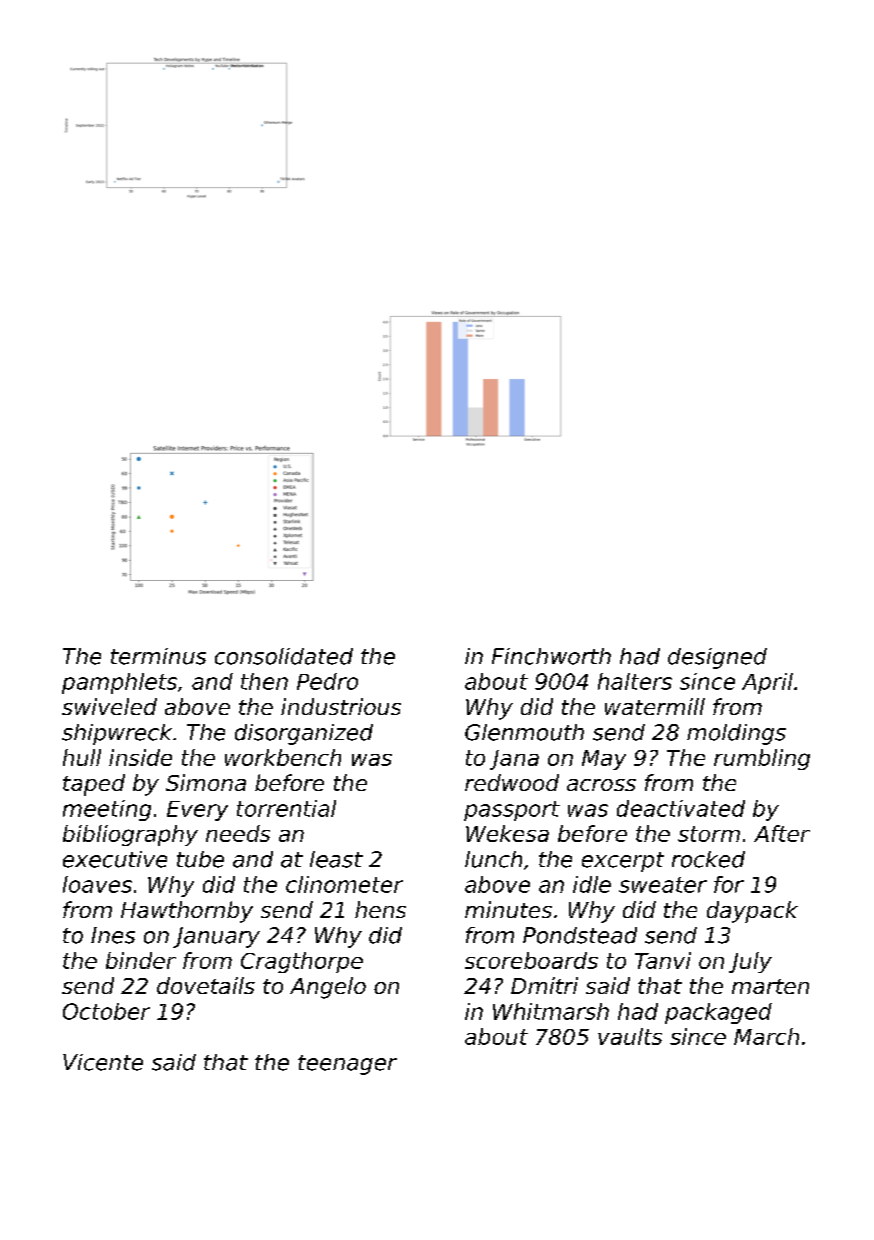 The image size is (874, 1240). I want to click on Vicente, so click(103, 1062).
